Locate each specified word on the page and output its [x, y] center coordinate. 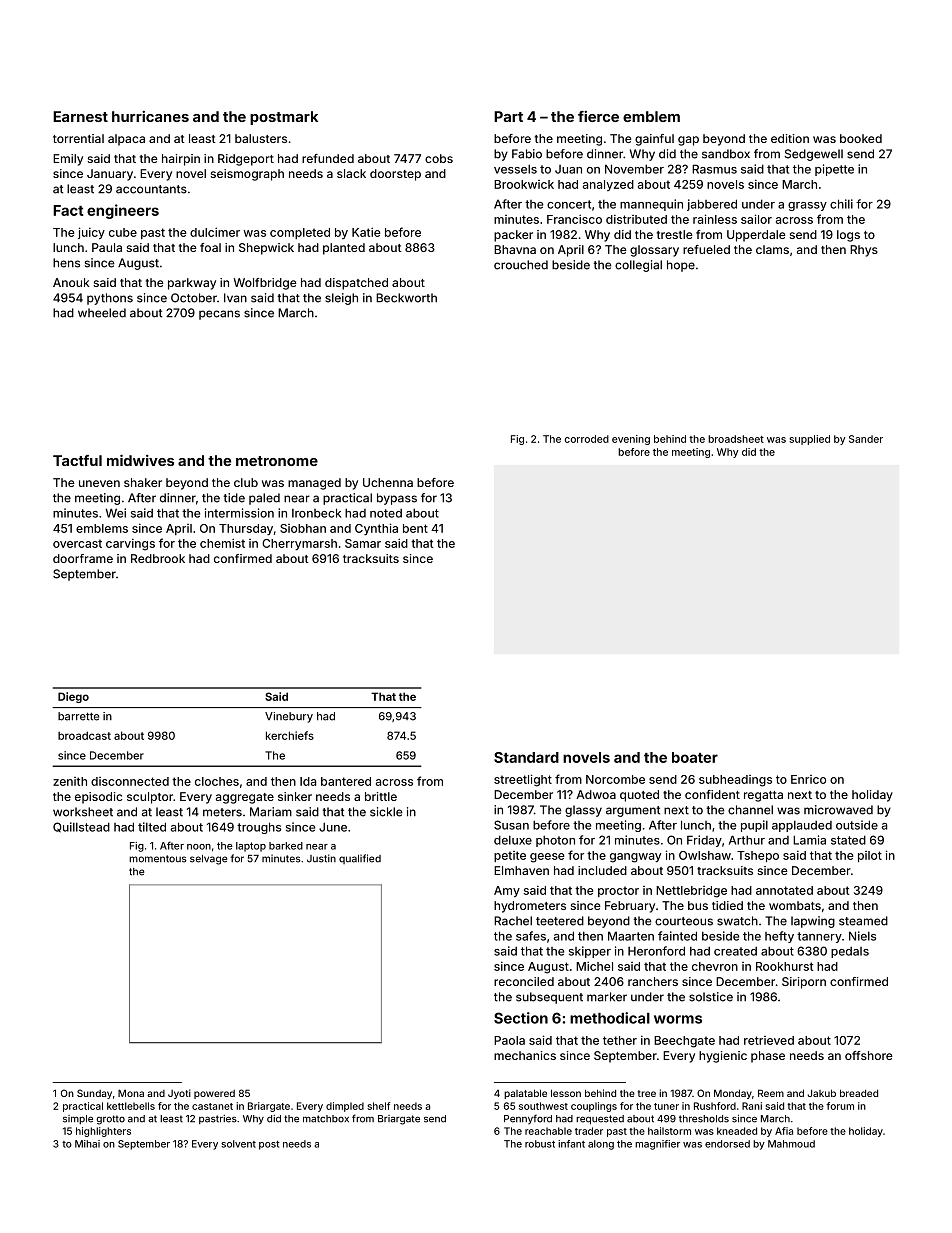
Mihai [87, 1144]
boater [695, 757]
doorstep [395, 175]
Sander [866, 439]
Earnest [80, 116]
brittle [381, 796]
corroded [587, 439]
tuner [666, 1106]
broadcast [84, 735]
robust [540, 1144]
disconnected [130, 781]
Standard [526, 757]
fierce [598, 116]
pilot [870, 856]
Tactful [77, 460]
